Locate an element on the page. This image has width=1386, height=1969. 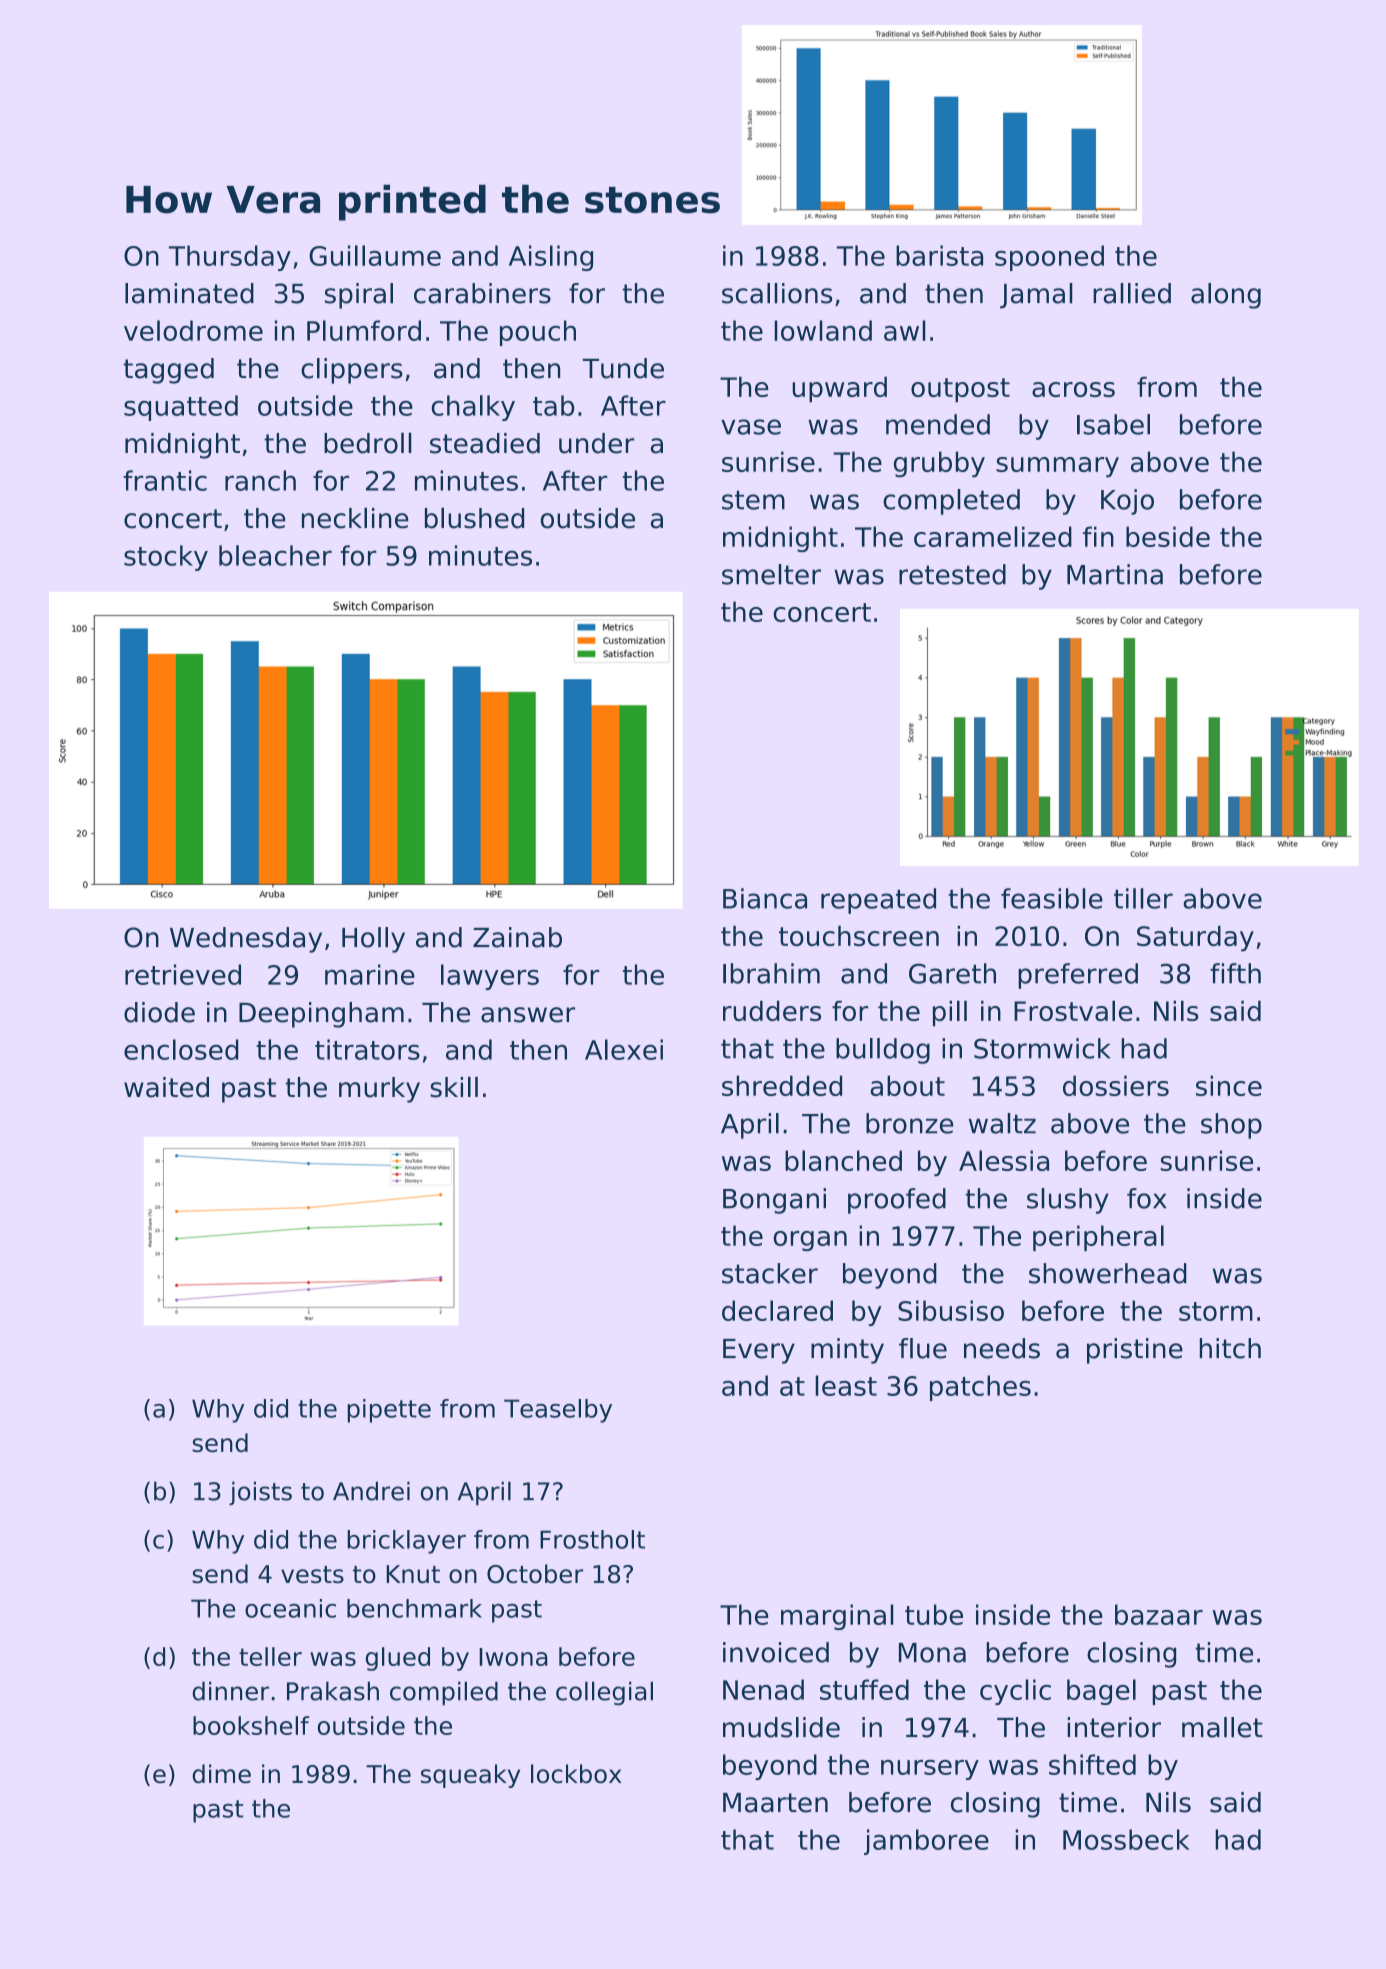
tab is located at coordinates (553, 405).
